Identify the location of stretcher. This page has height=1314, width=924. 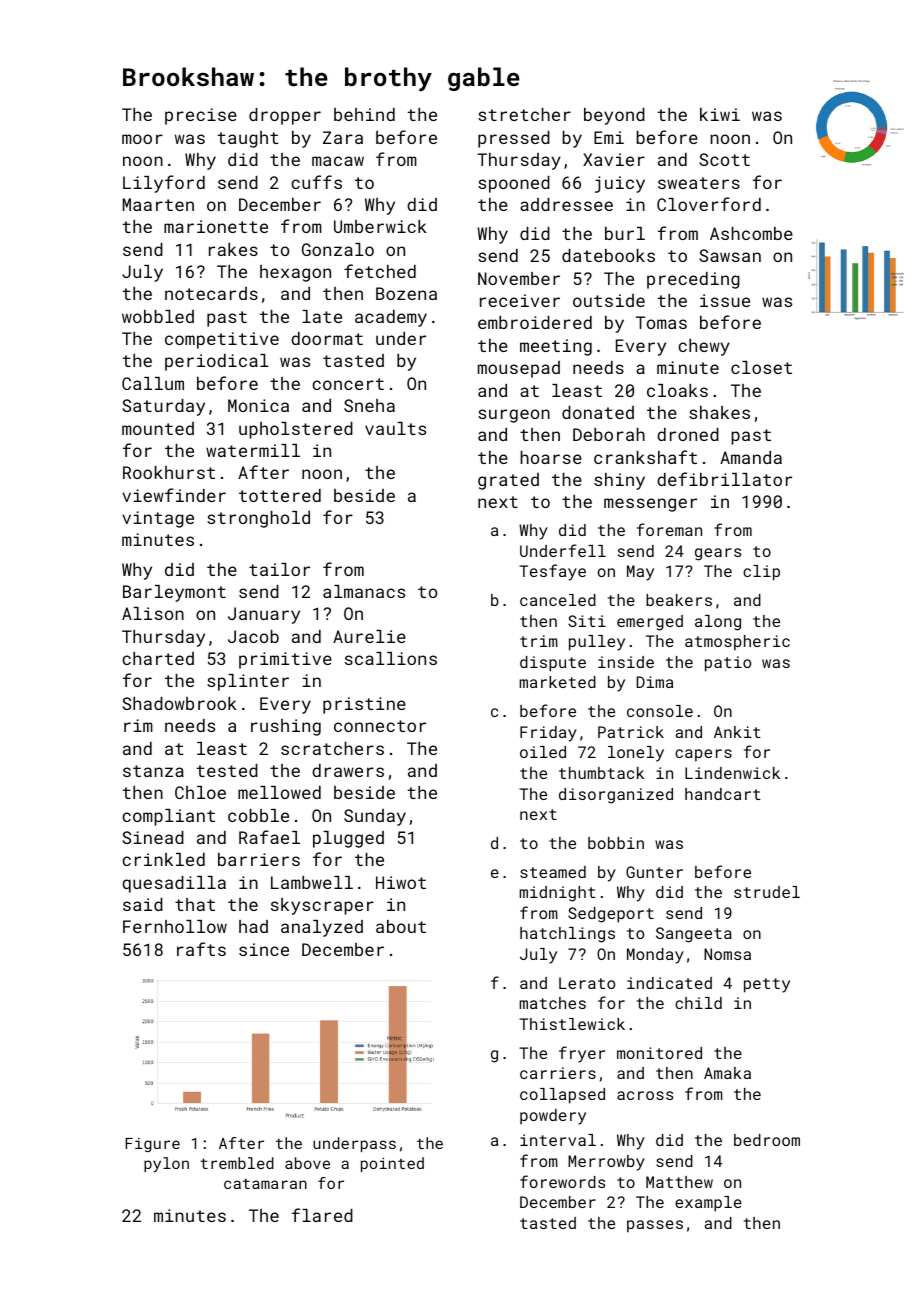
(524, 114).
